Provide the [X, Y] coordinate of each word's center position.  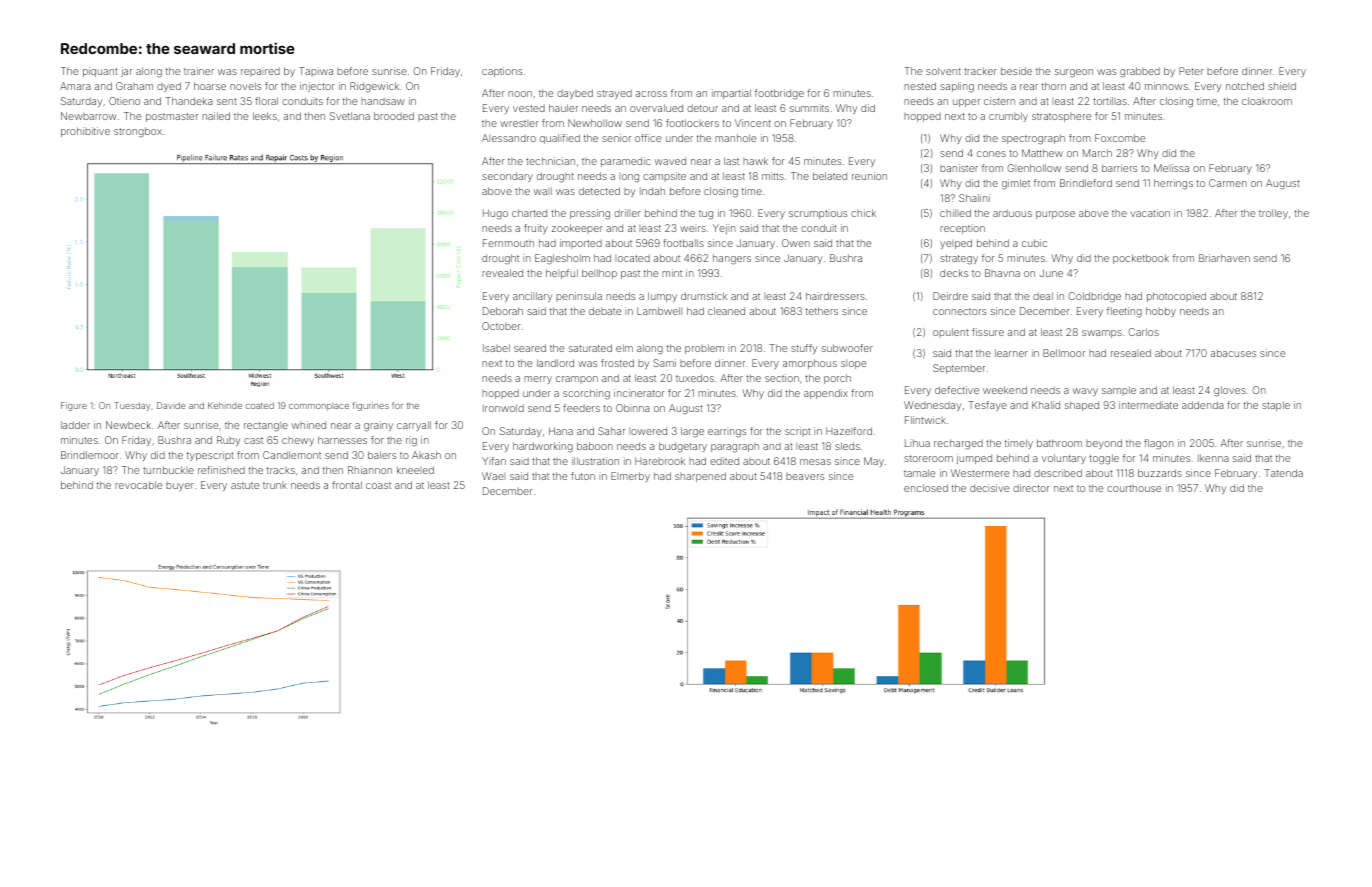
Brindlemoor [90, 455]
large [692, 432]
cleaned [726, 311]
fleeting [1124, 312]
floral [266, 101]
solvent [943, 71]
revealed [502, 273]
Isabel [496, 348]
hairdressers [835, 296]
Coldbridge [1094, 297]
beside [1016, 71]
